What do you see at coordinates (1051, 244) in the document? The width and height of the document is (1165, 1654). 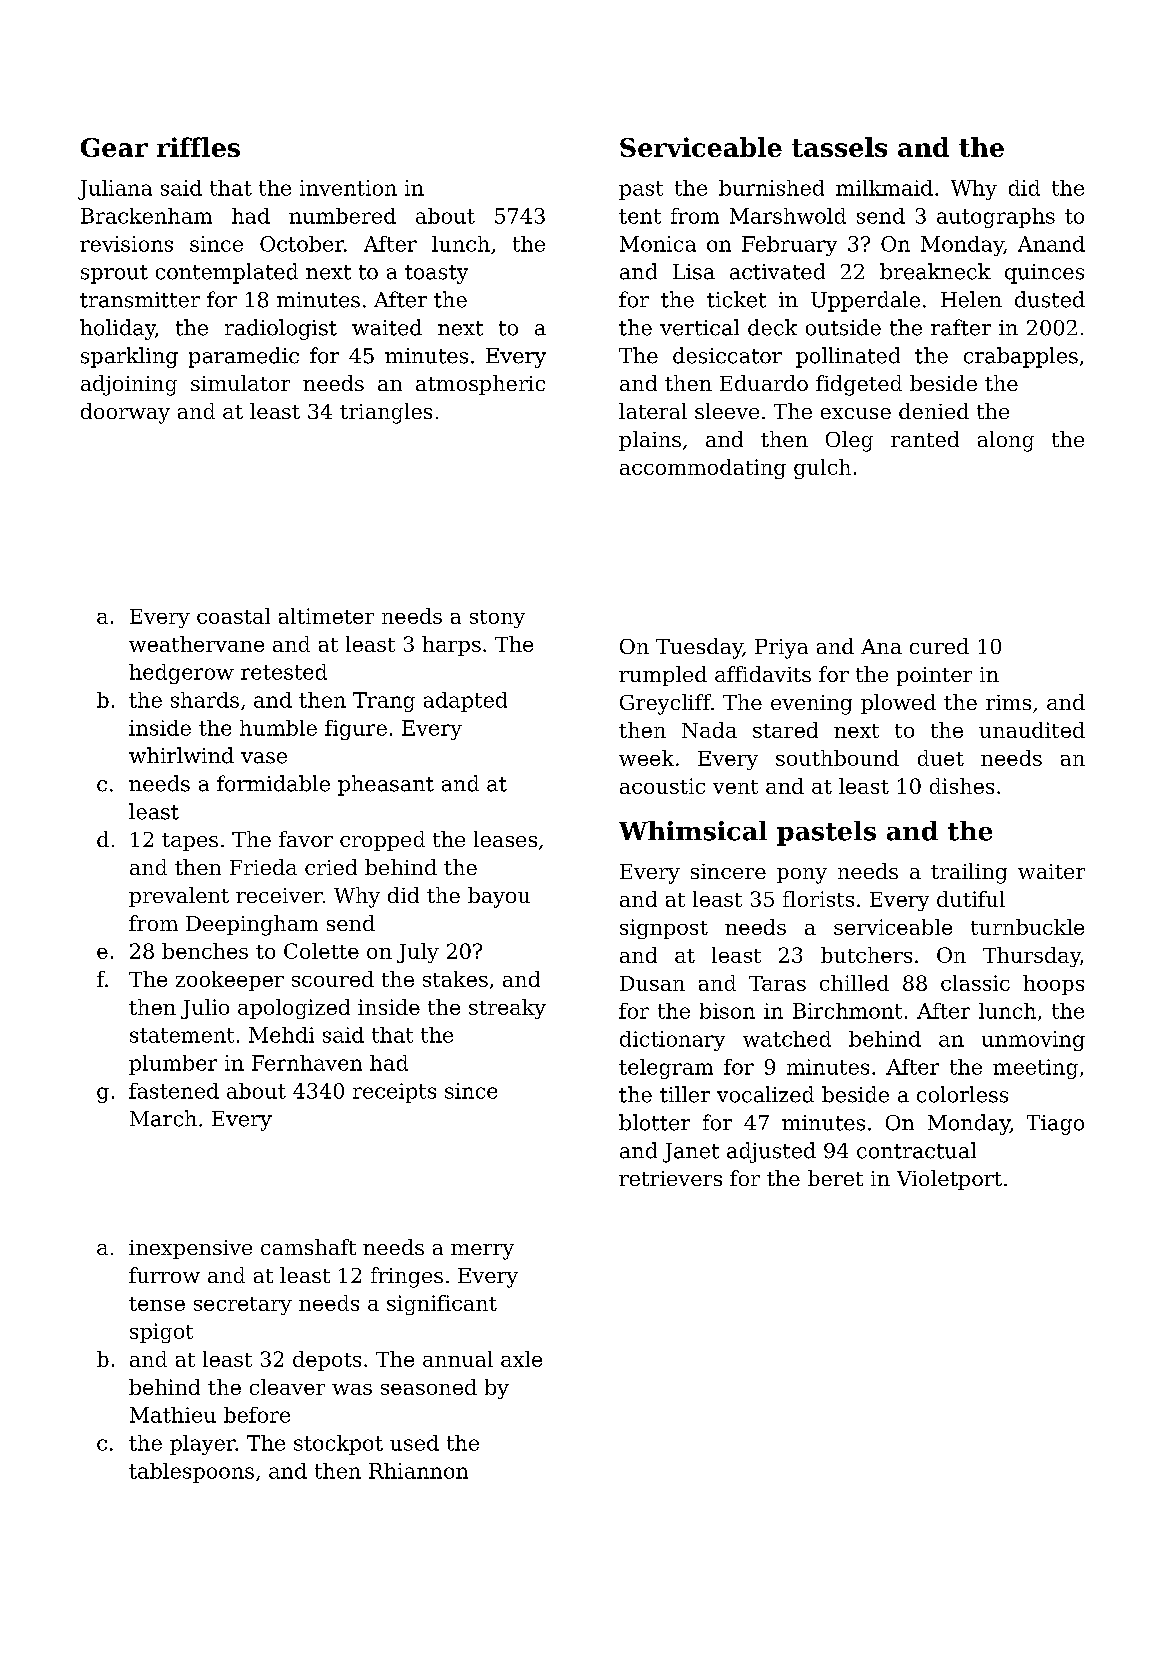 I see `Anand` at bounding box center [1051, 244].
